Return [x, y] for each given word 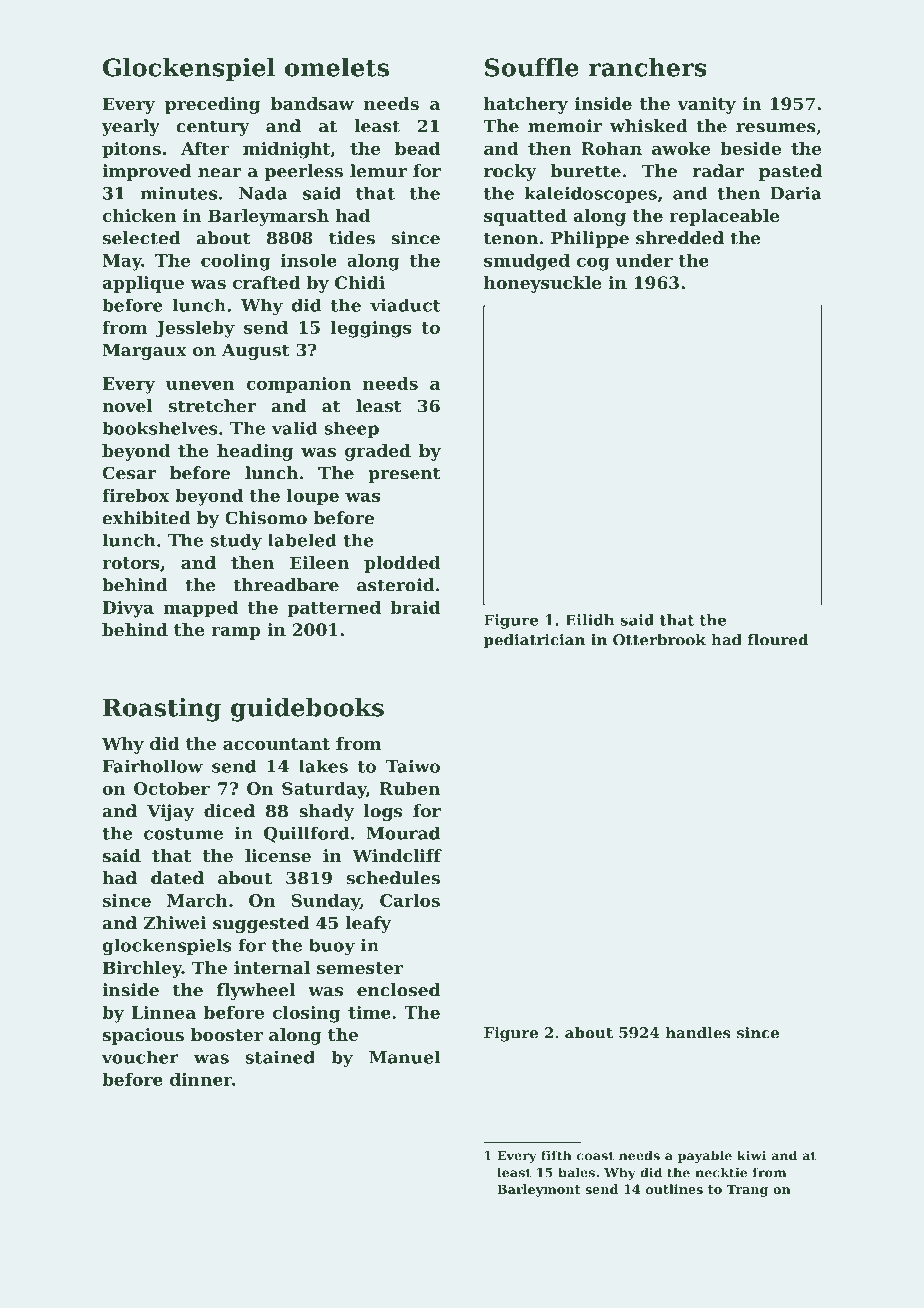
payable [705, 1156]
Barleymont [538, 1190]
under [644, 260]
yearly [131, 127]
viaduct [405, 305]
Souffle [532, 67]
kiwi [751, 1155]
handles [698, 1033]
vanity [706, 105]
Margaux [145, 352]
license [278, 855]
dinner [201, 1079]
